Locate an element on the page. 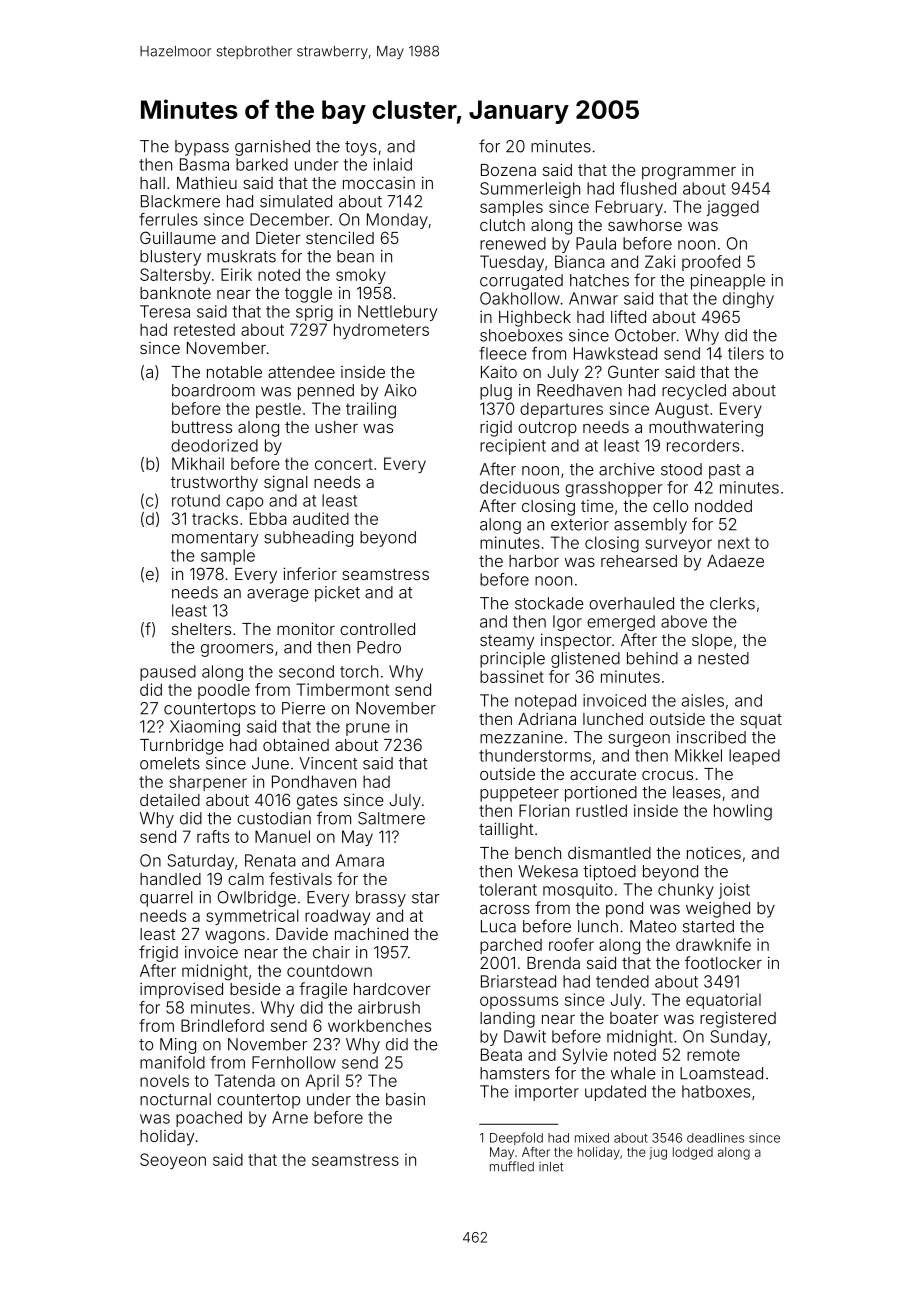 The height and width of the page is (1314, 924). rotund is located at coordinates (196, 500).
